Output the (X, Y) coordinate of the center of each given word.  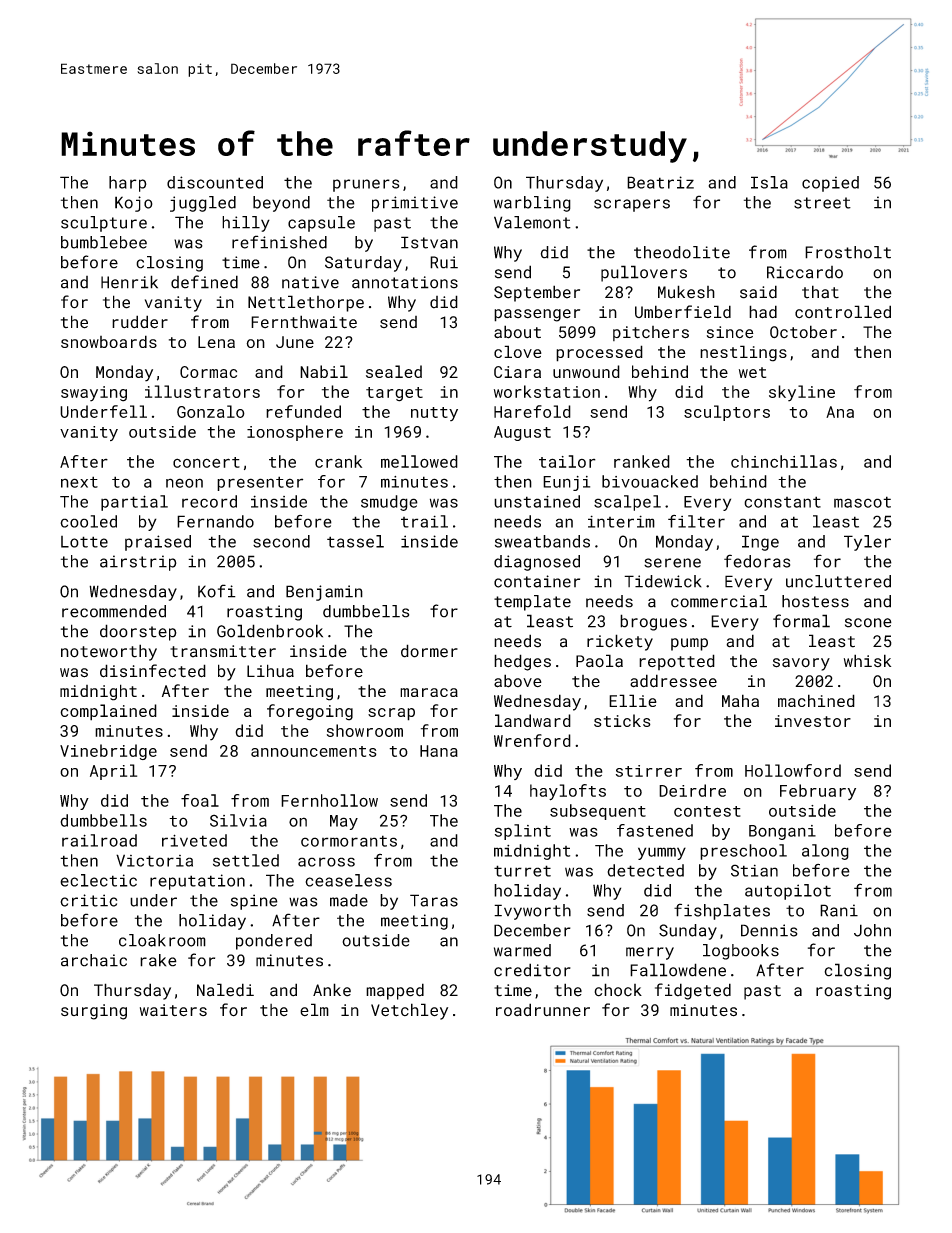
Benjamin (324, 593)
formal (801, 621)
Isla (769, 182)
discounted (215, 182)
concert (206, 462)
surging (94, 1012)
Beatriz (660, 182)
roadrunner (543, 1009)
